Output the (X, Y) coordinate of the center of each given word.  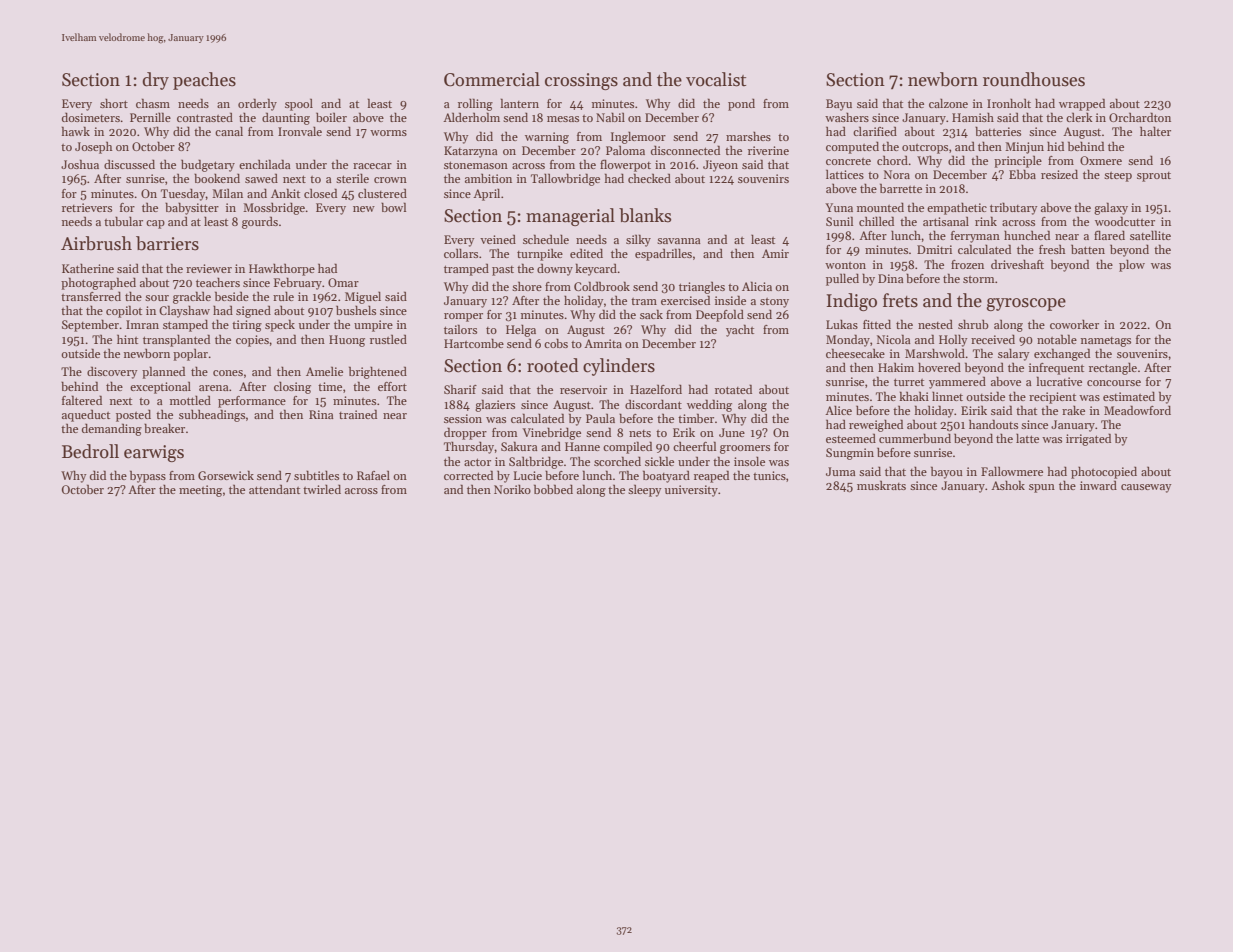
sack (651, 314)
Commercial (492, 79)
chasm (153, 103)
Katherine (88, 268)
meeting (200, 491)
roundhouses (1034, 79)
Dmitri (934, 249)
